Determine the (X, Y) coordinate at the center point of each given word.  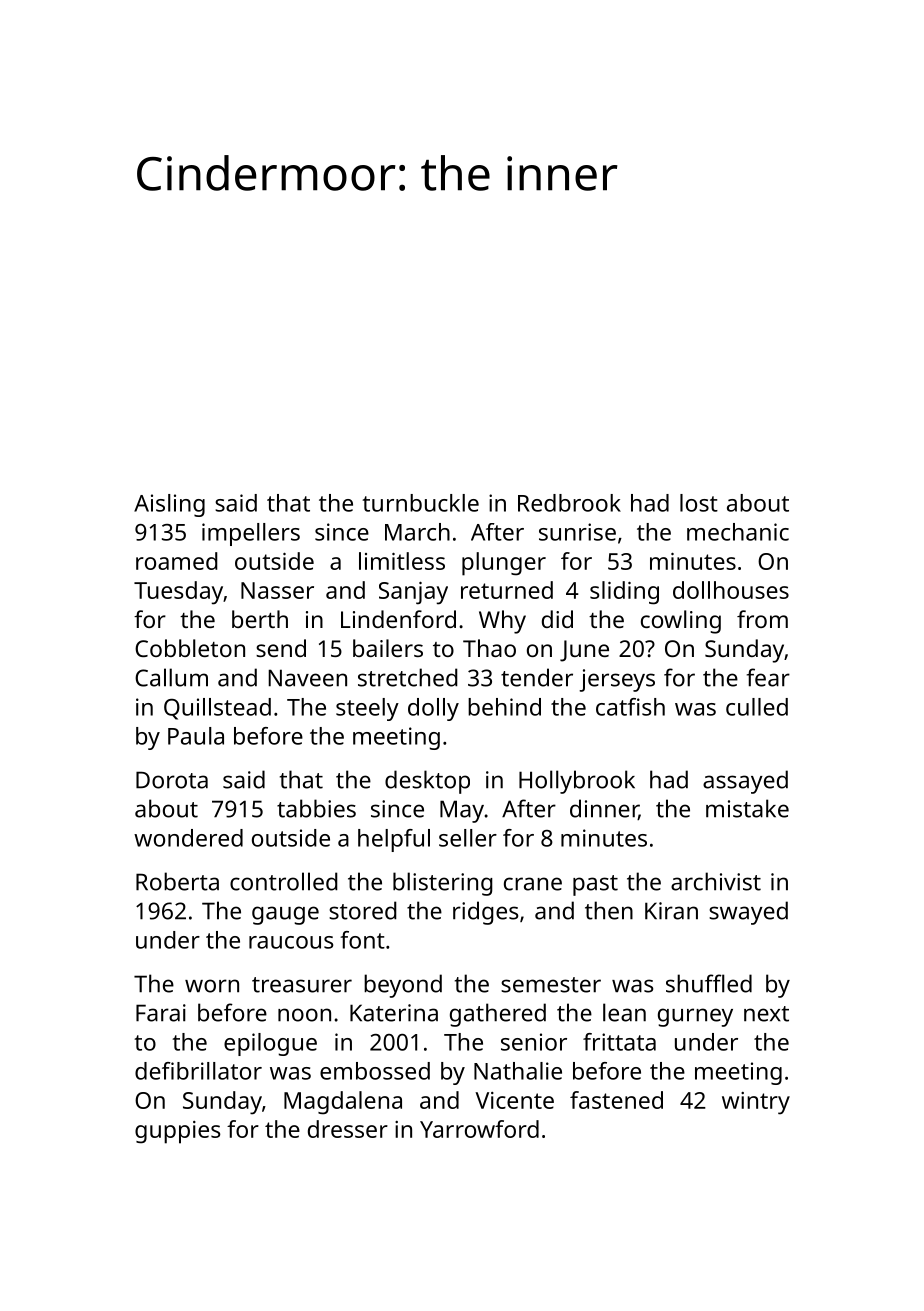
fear (768, 677)
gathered (498, 1015)
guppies (178, 1132)
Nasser (277, 590)
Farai (161, 1013)
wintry (756, 1103)
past (595, 885)
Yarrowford (479, 1129)
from (762, 619)
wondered (188, 838)
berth (260, 619)
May (462, 811)
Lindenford (398, 619)
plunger (504, 564)
